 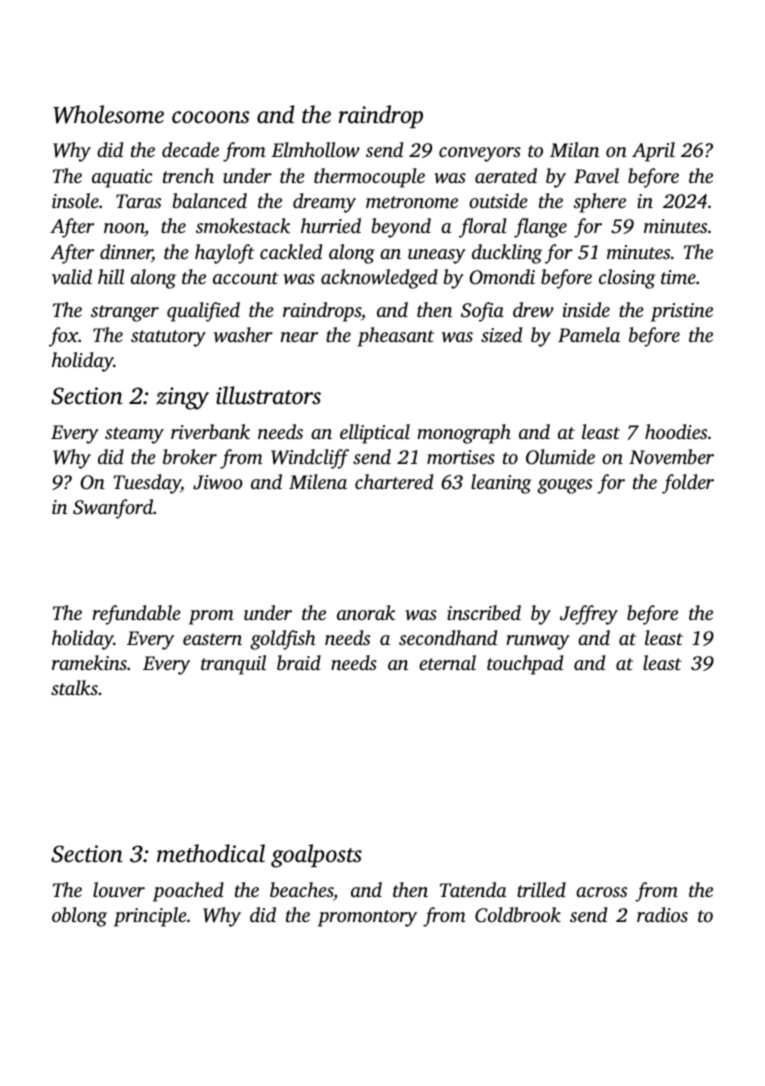 What do you see at coordinates (447, 662) in the screenshot?
I see `eternal` at bounding box center [447, 662].
